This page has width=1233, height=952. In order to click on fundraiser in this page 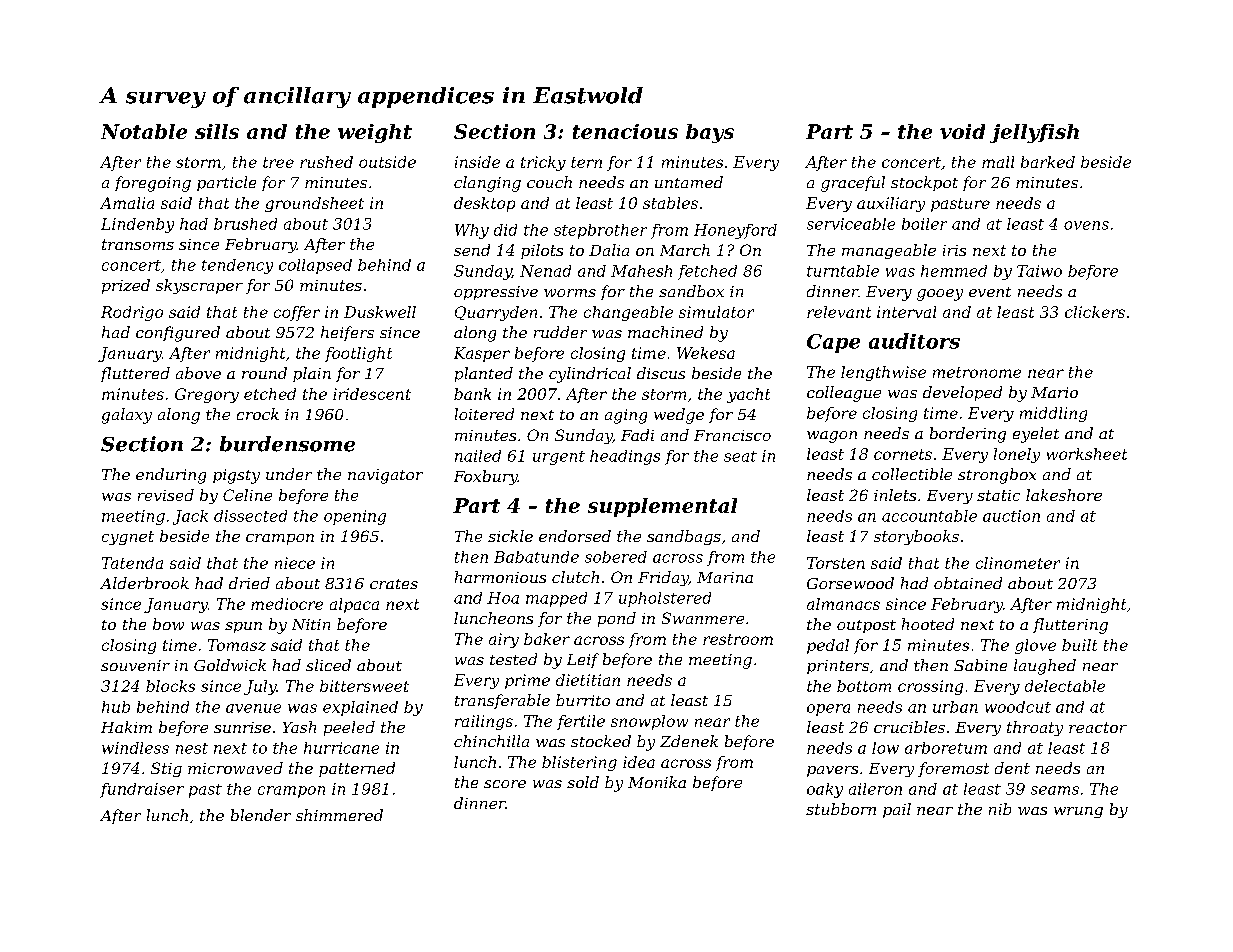, I will do `click(142, 790)`.
